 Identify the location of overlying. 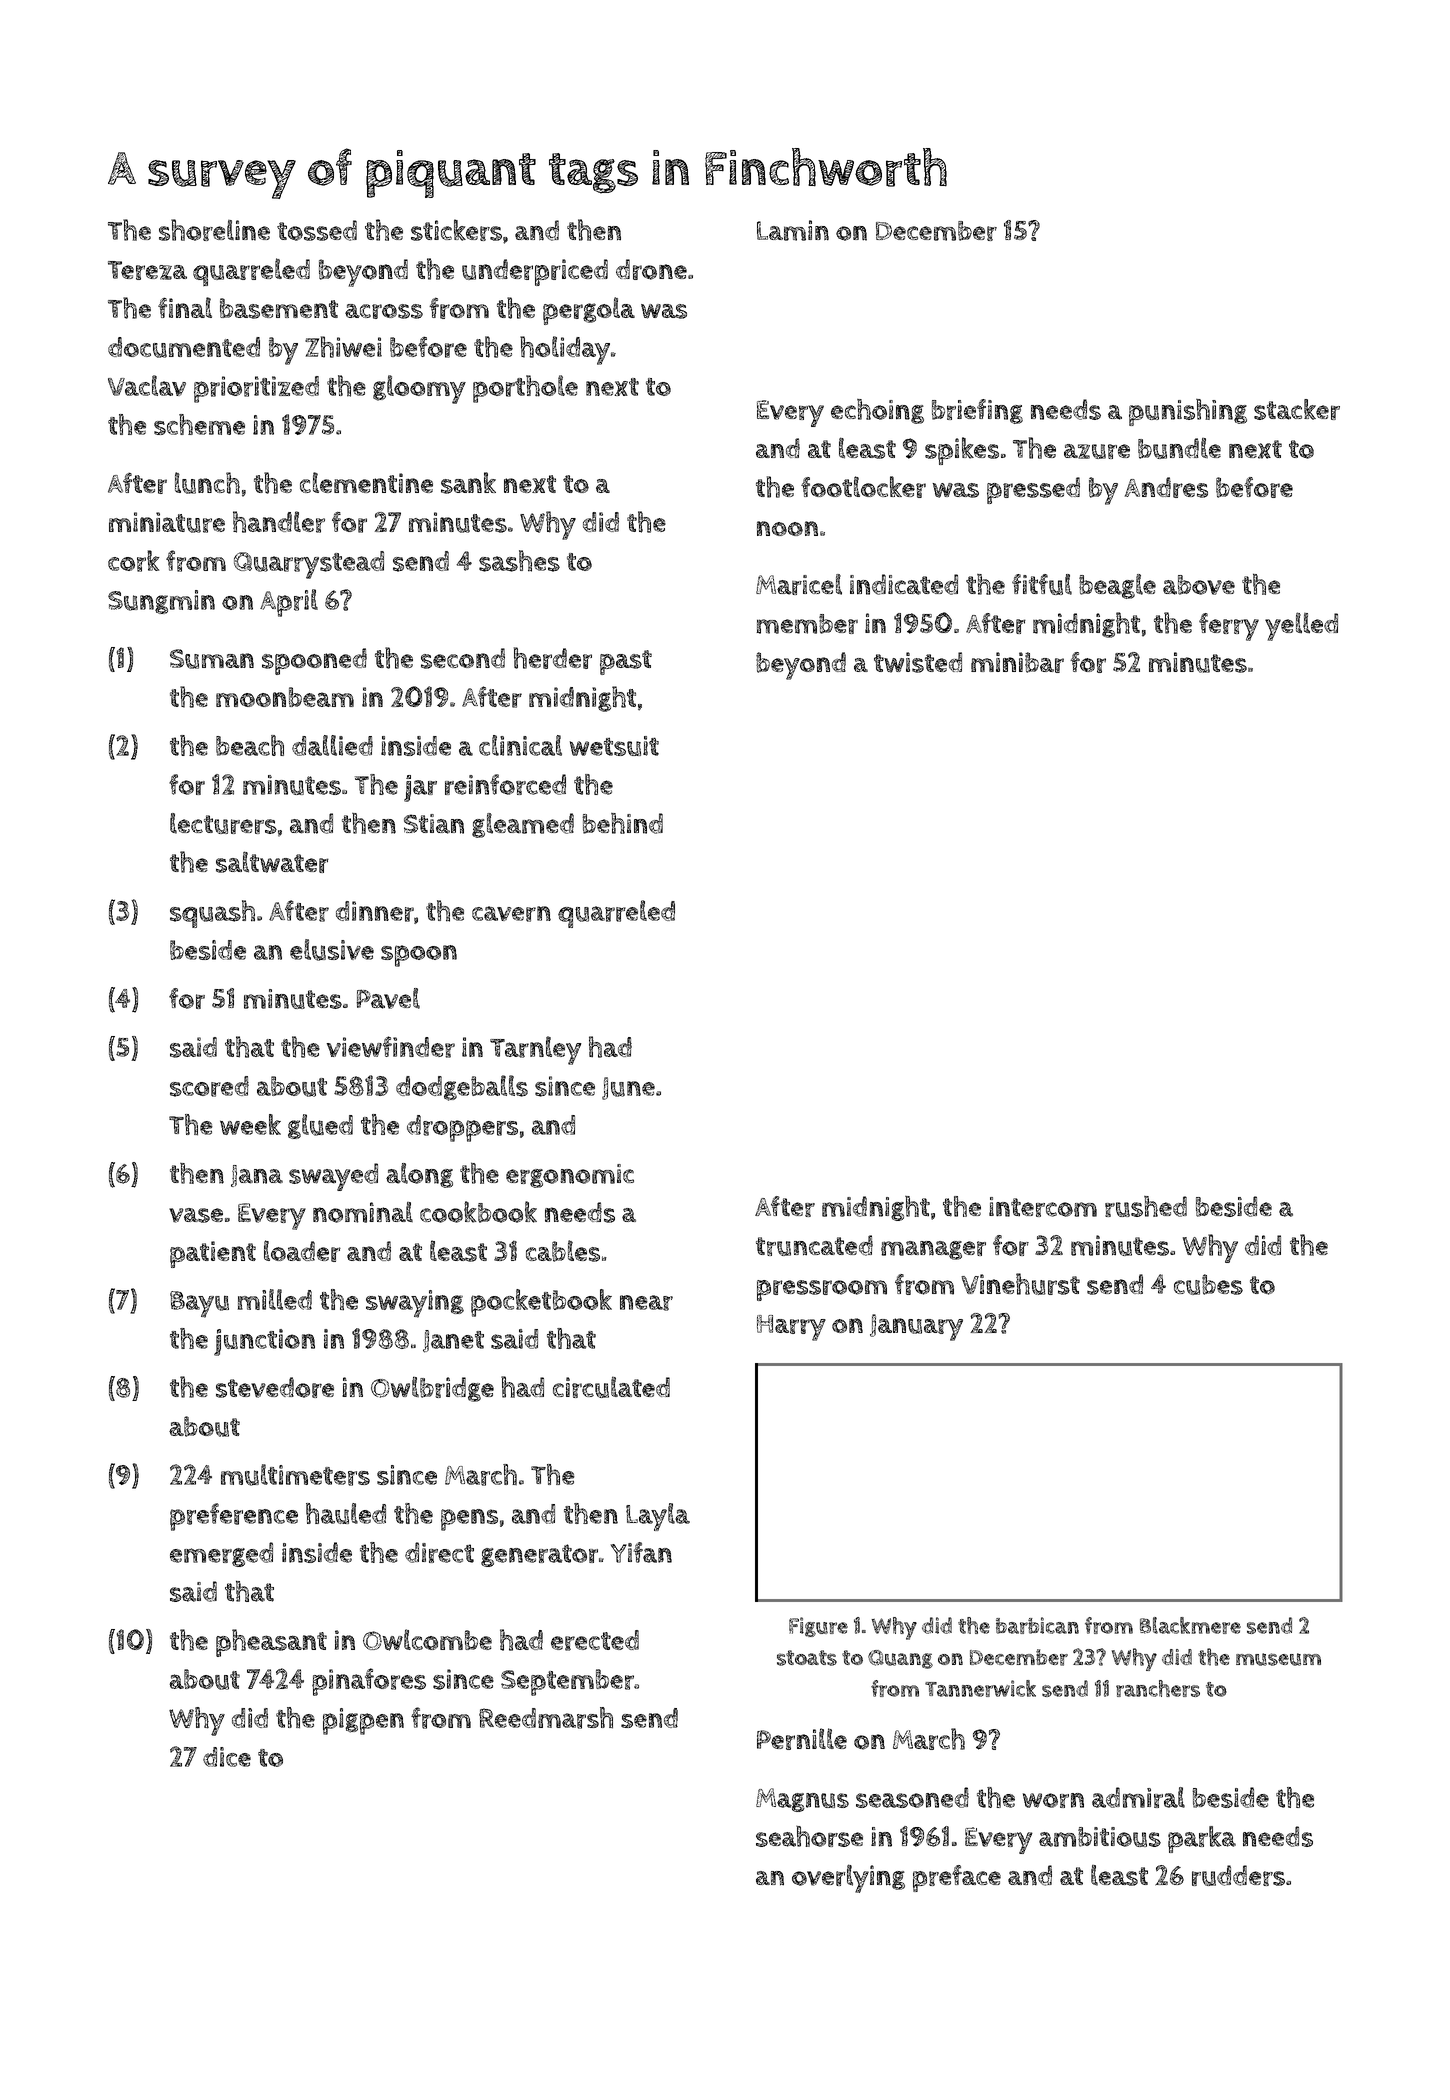
(848, 1878).
